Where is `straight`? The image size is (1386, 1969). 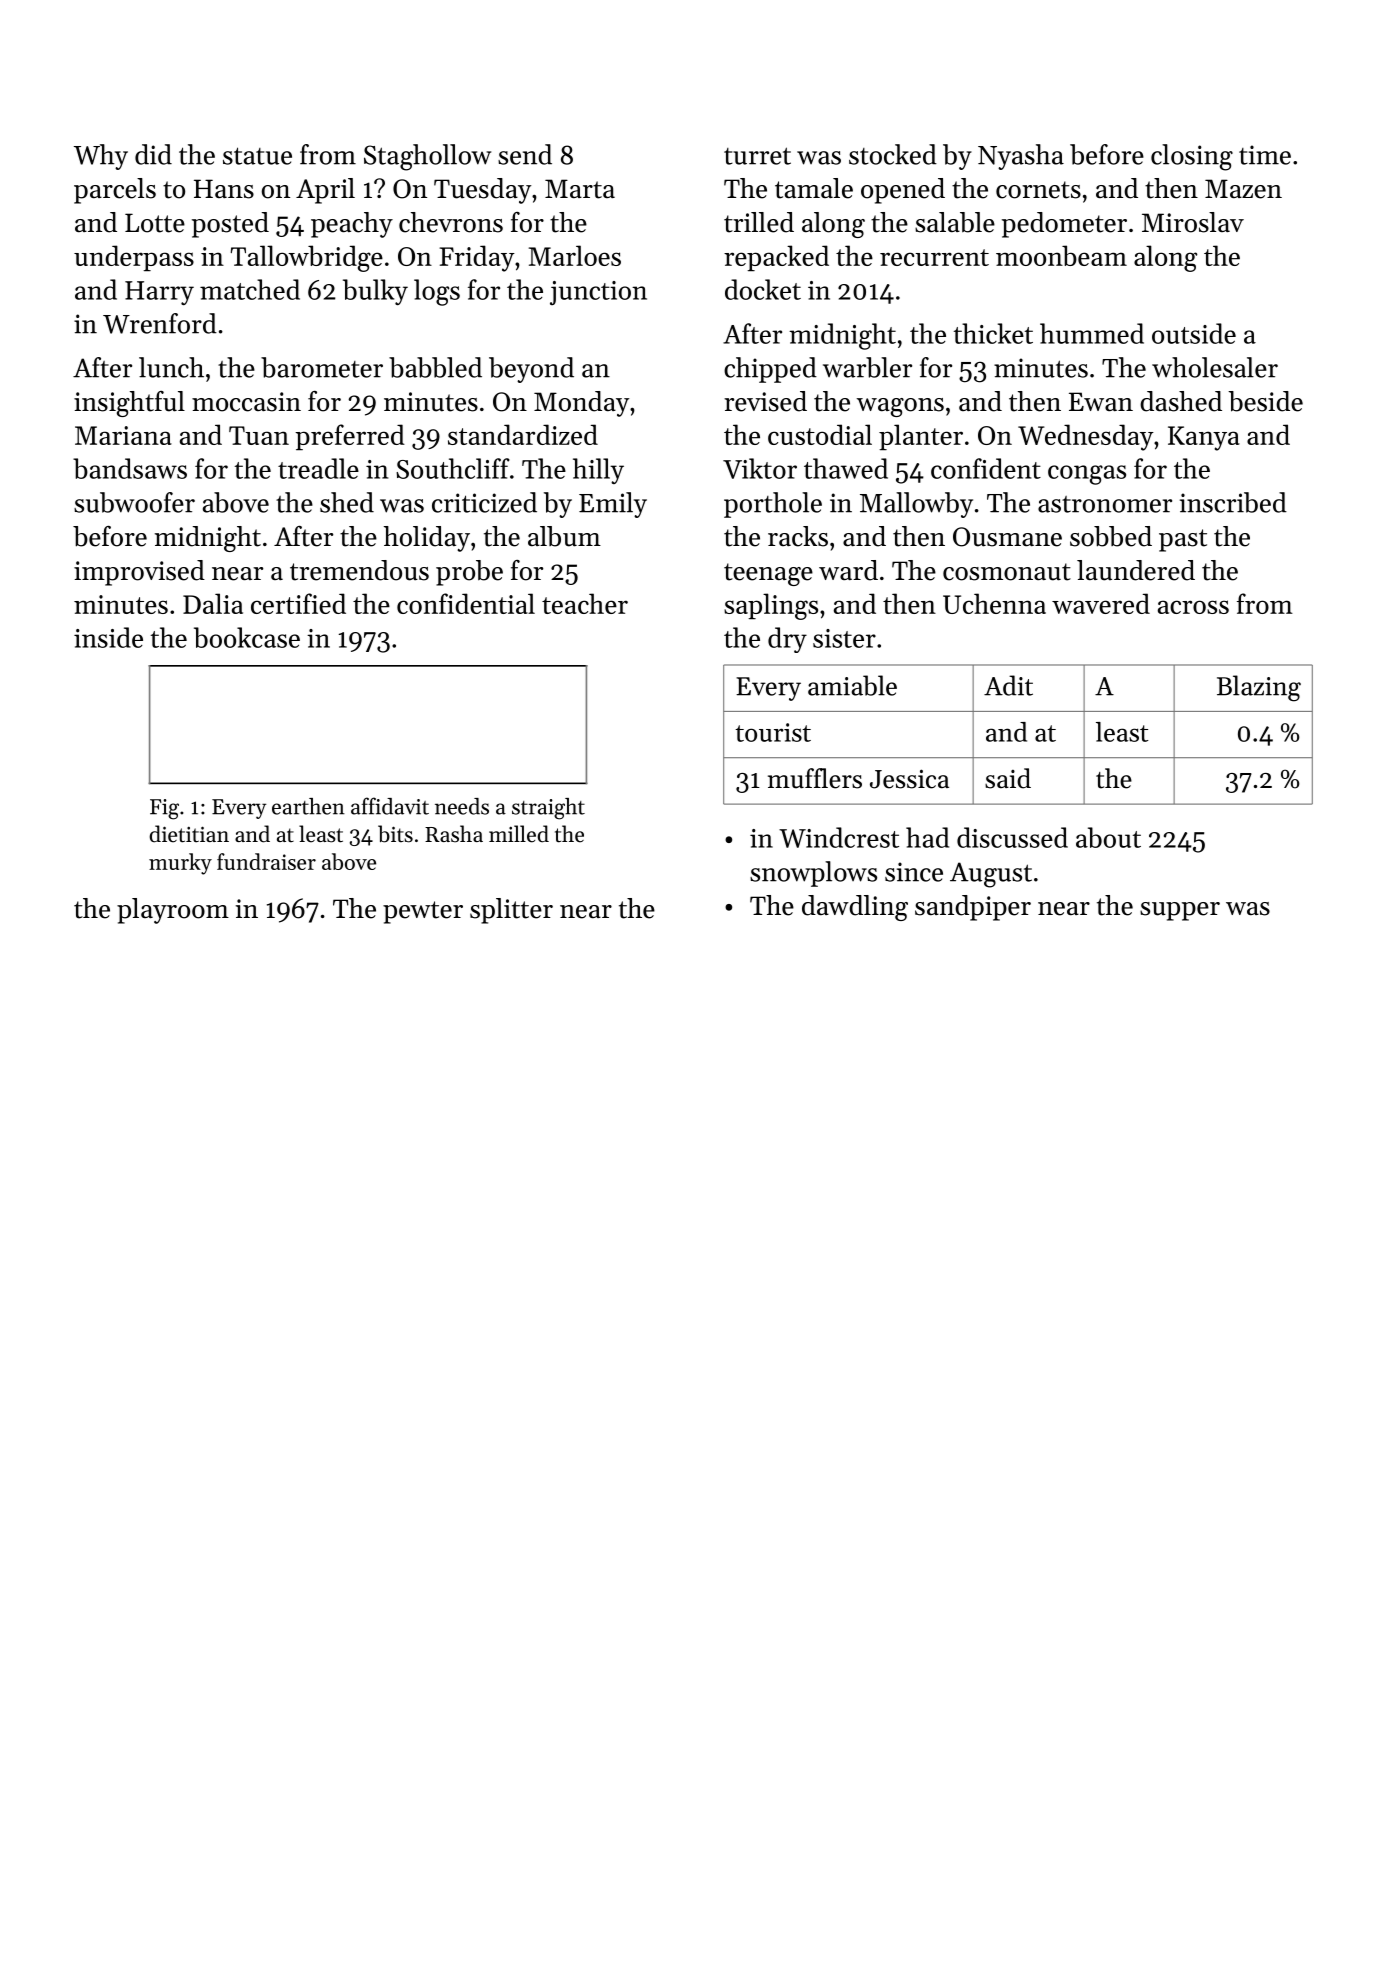
straight is located at coordinates (548, 809).
